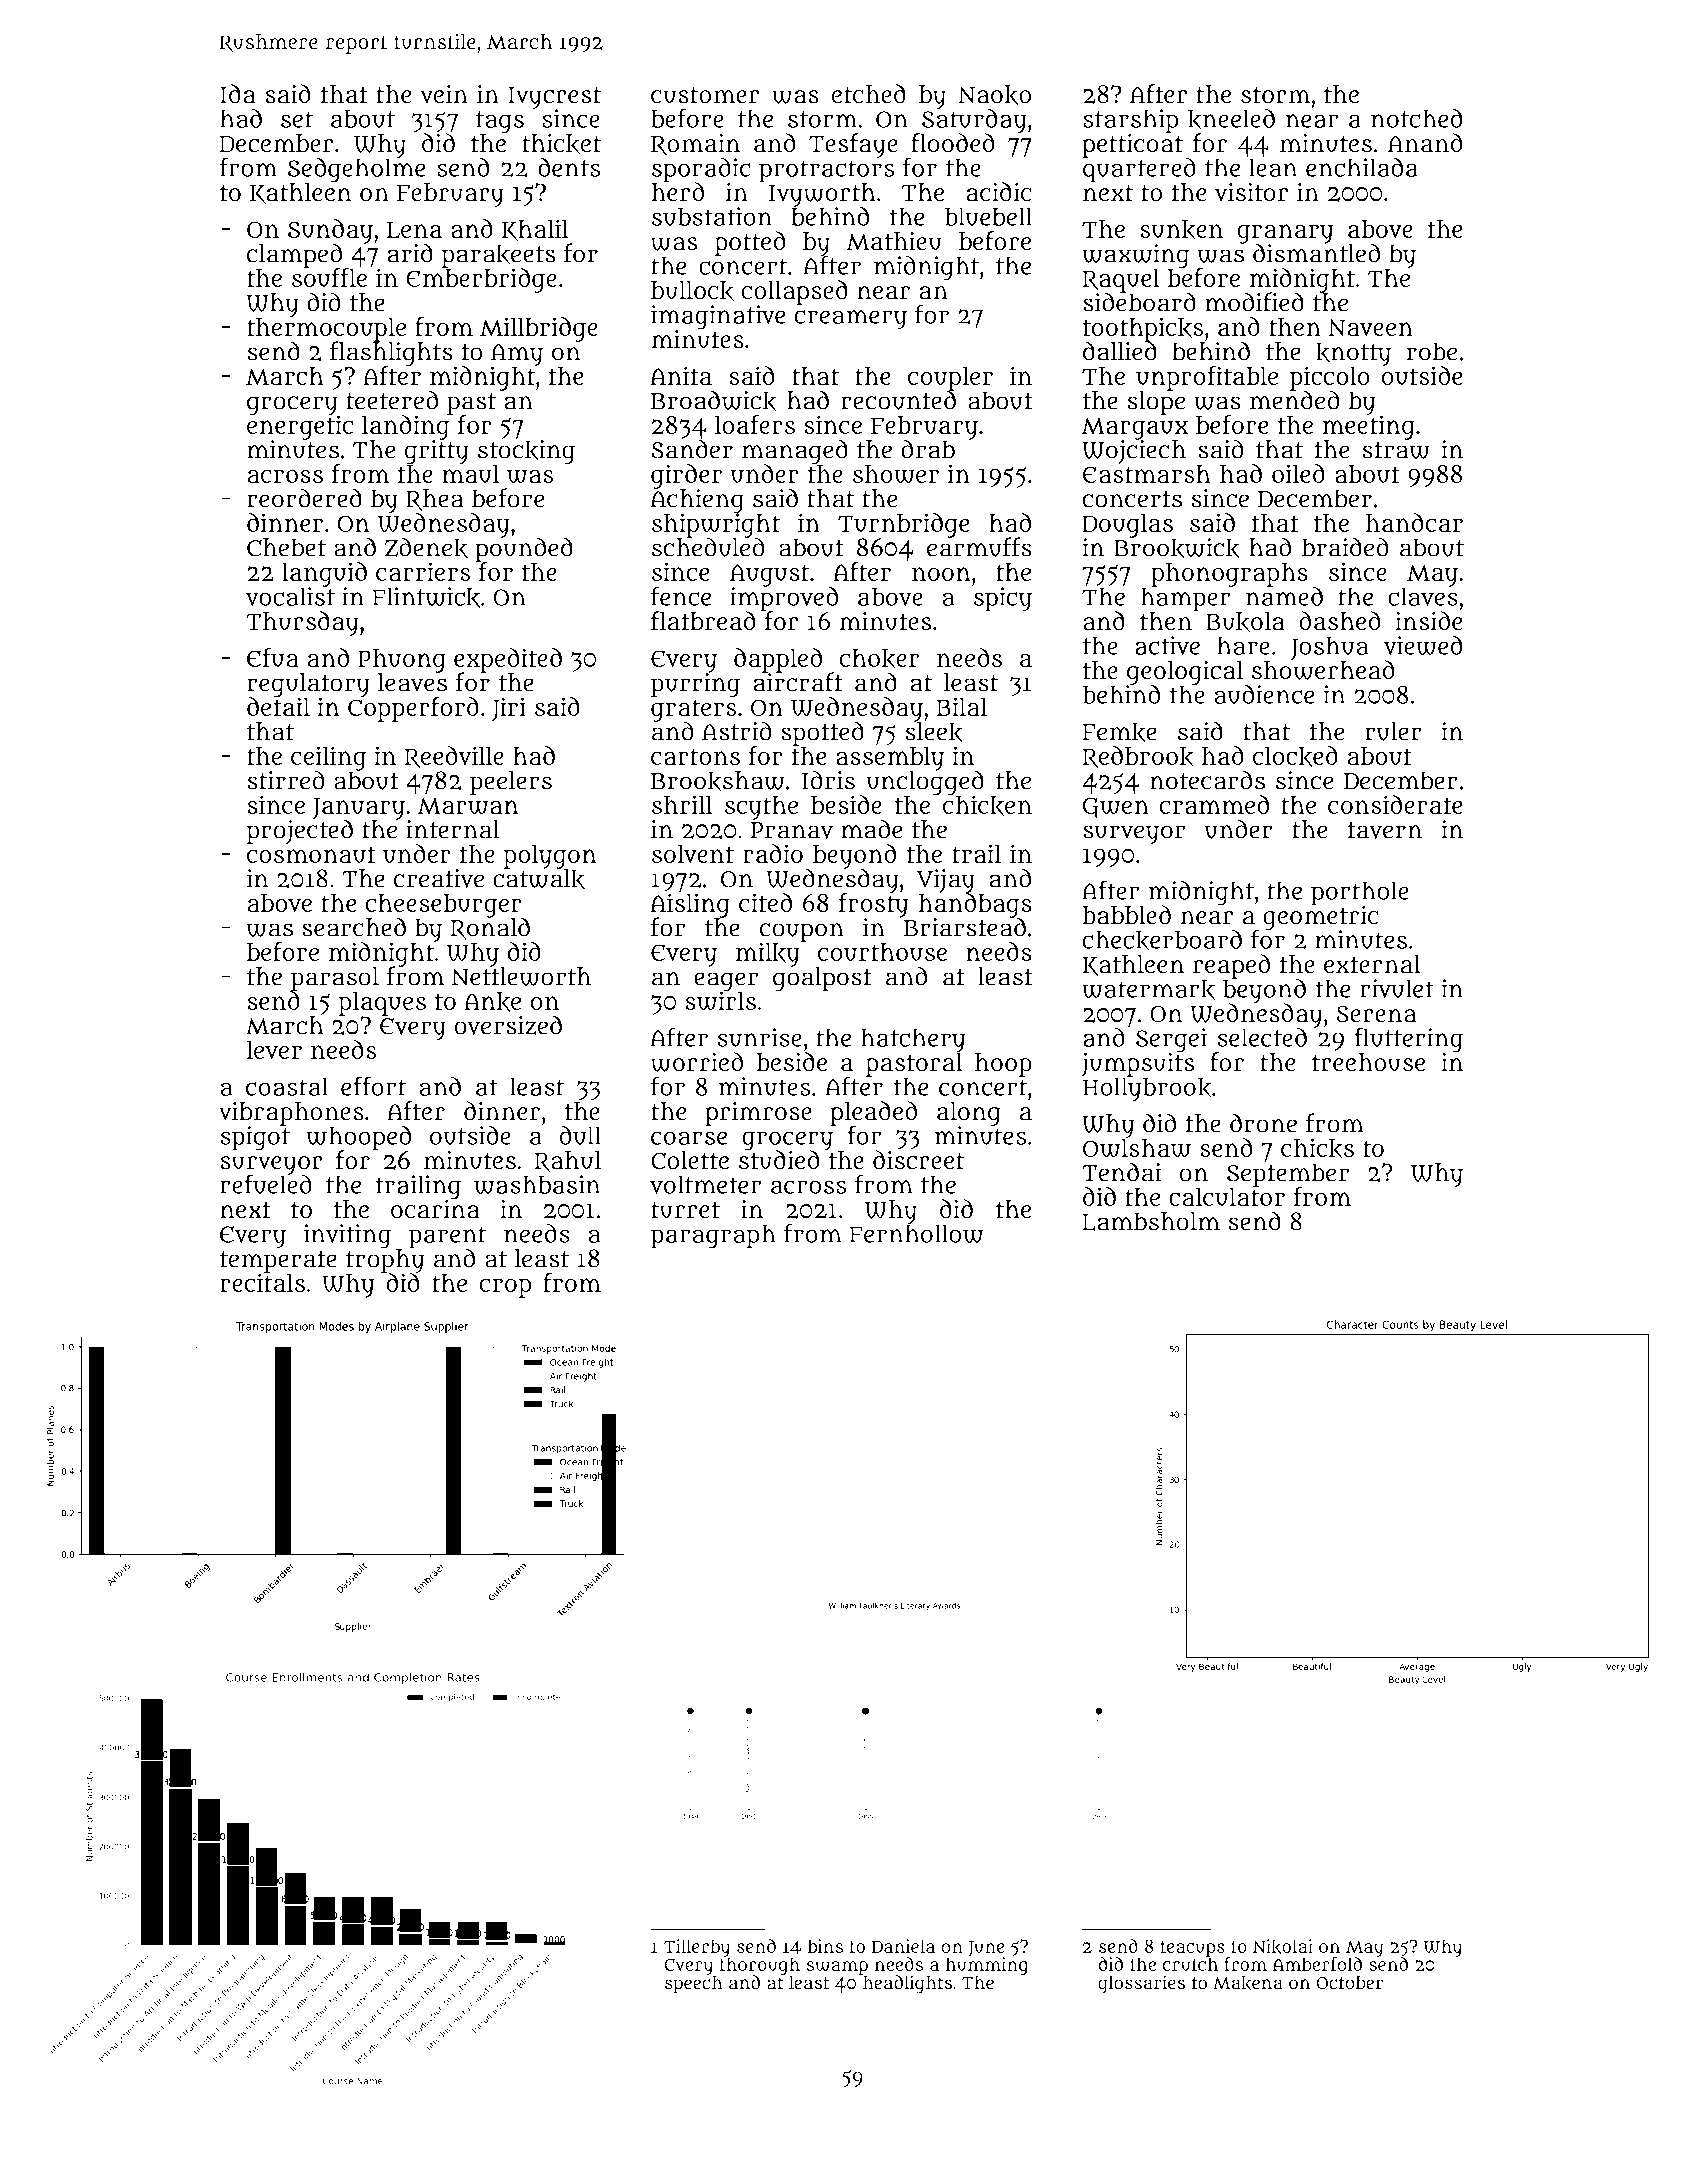 The width and height of the image is (1683, 2178). Describe the element at coordinates (890, 758) in the image. I see `assembly` at that location.
